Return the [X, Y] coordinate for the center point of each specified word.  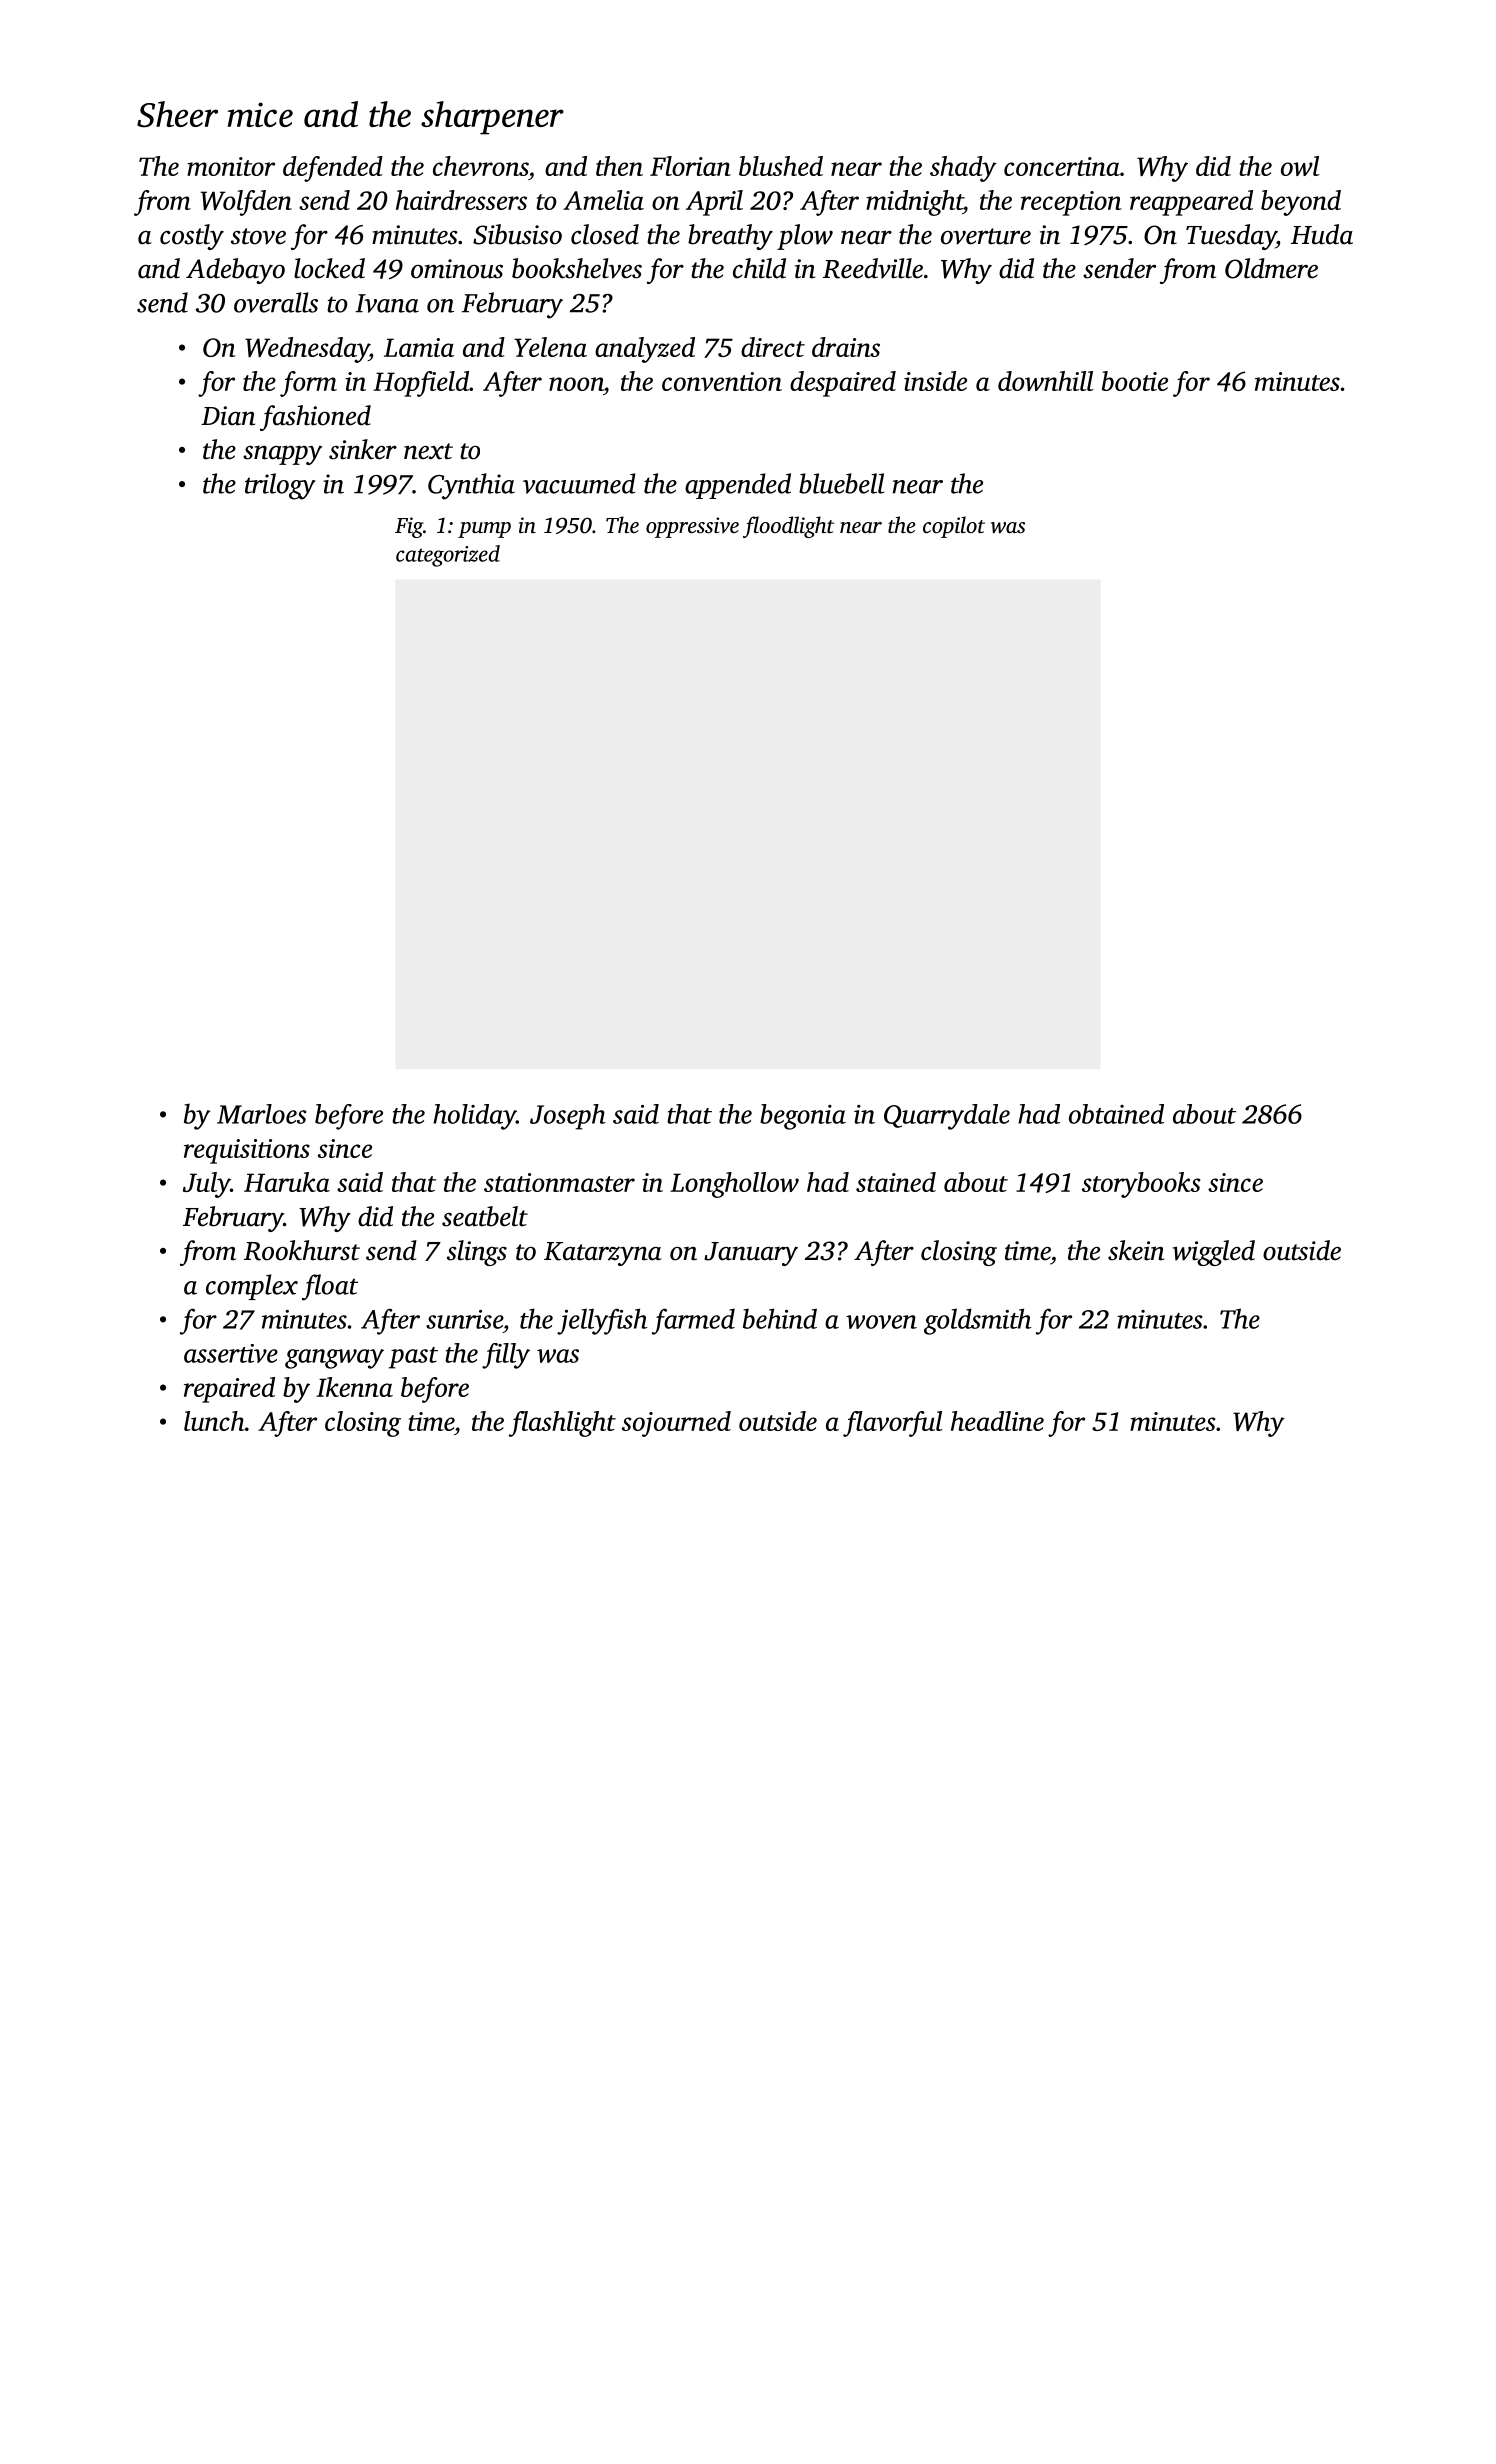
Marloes [262, 1114]
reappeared [1191, 203]
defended [333, 169]
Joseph [568, 1117]
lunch [214, 1421]
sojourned [676, 1424]
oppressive [692, 527]
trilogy [280, 486]
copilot [954, 527]
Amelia [603, 200]
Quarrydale [947, 1117]
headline [997, 1421]
